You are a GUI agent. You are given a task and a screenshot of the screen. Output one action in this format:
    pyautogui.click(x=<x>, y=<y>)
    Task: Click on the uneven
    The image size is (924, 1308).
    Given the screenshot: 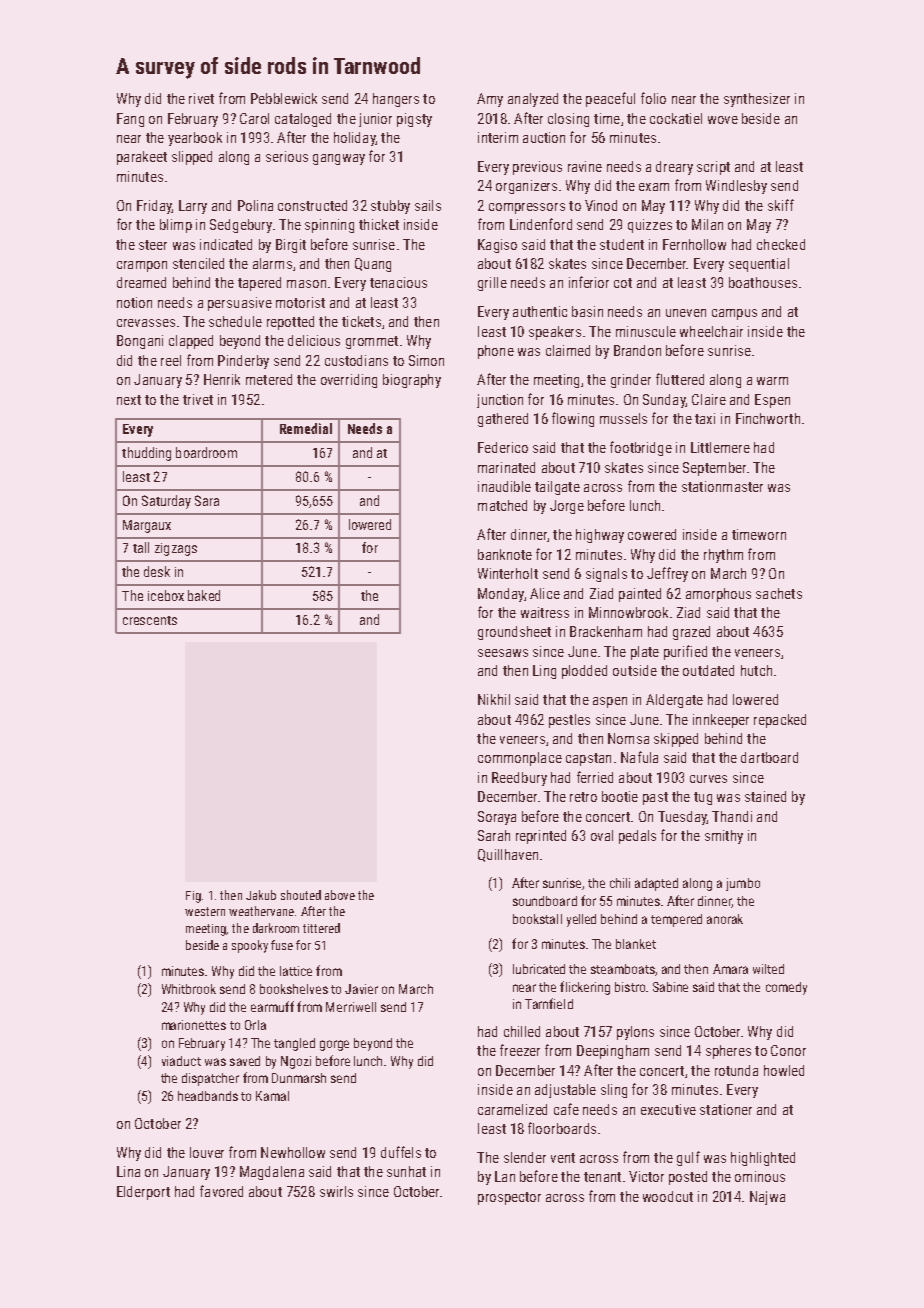 What is the action you would take?
    pyautogui.click(x=686, y=313)
